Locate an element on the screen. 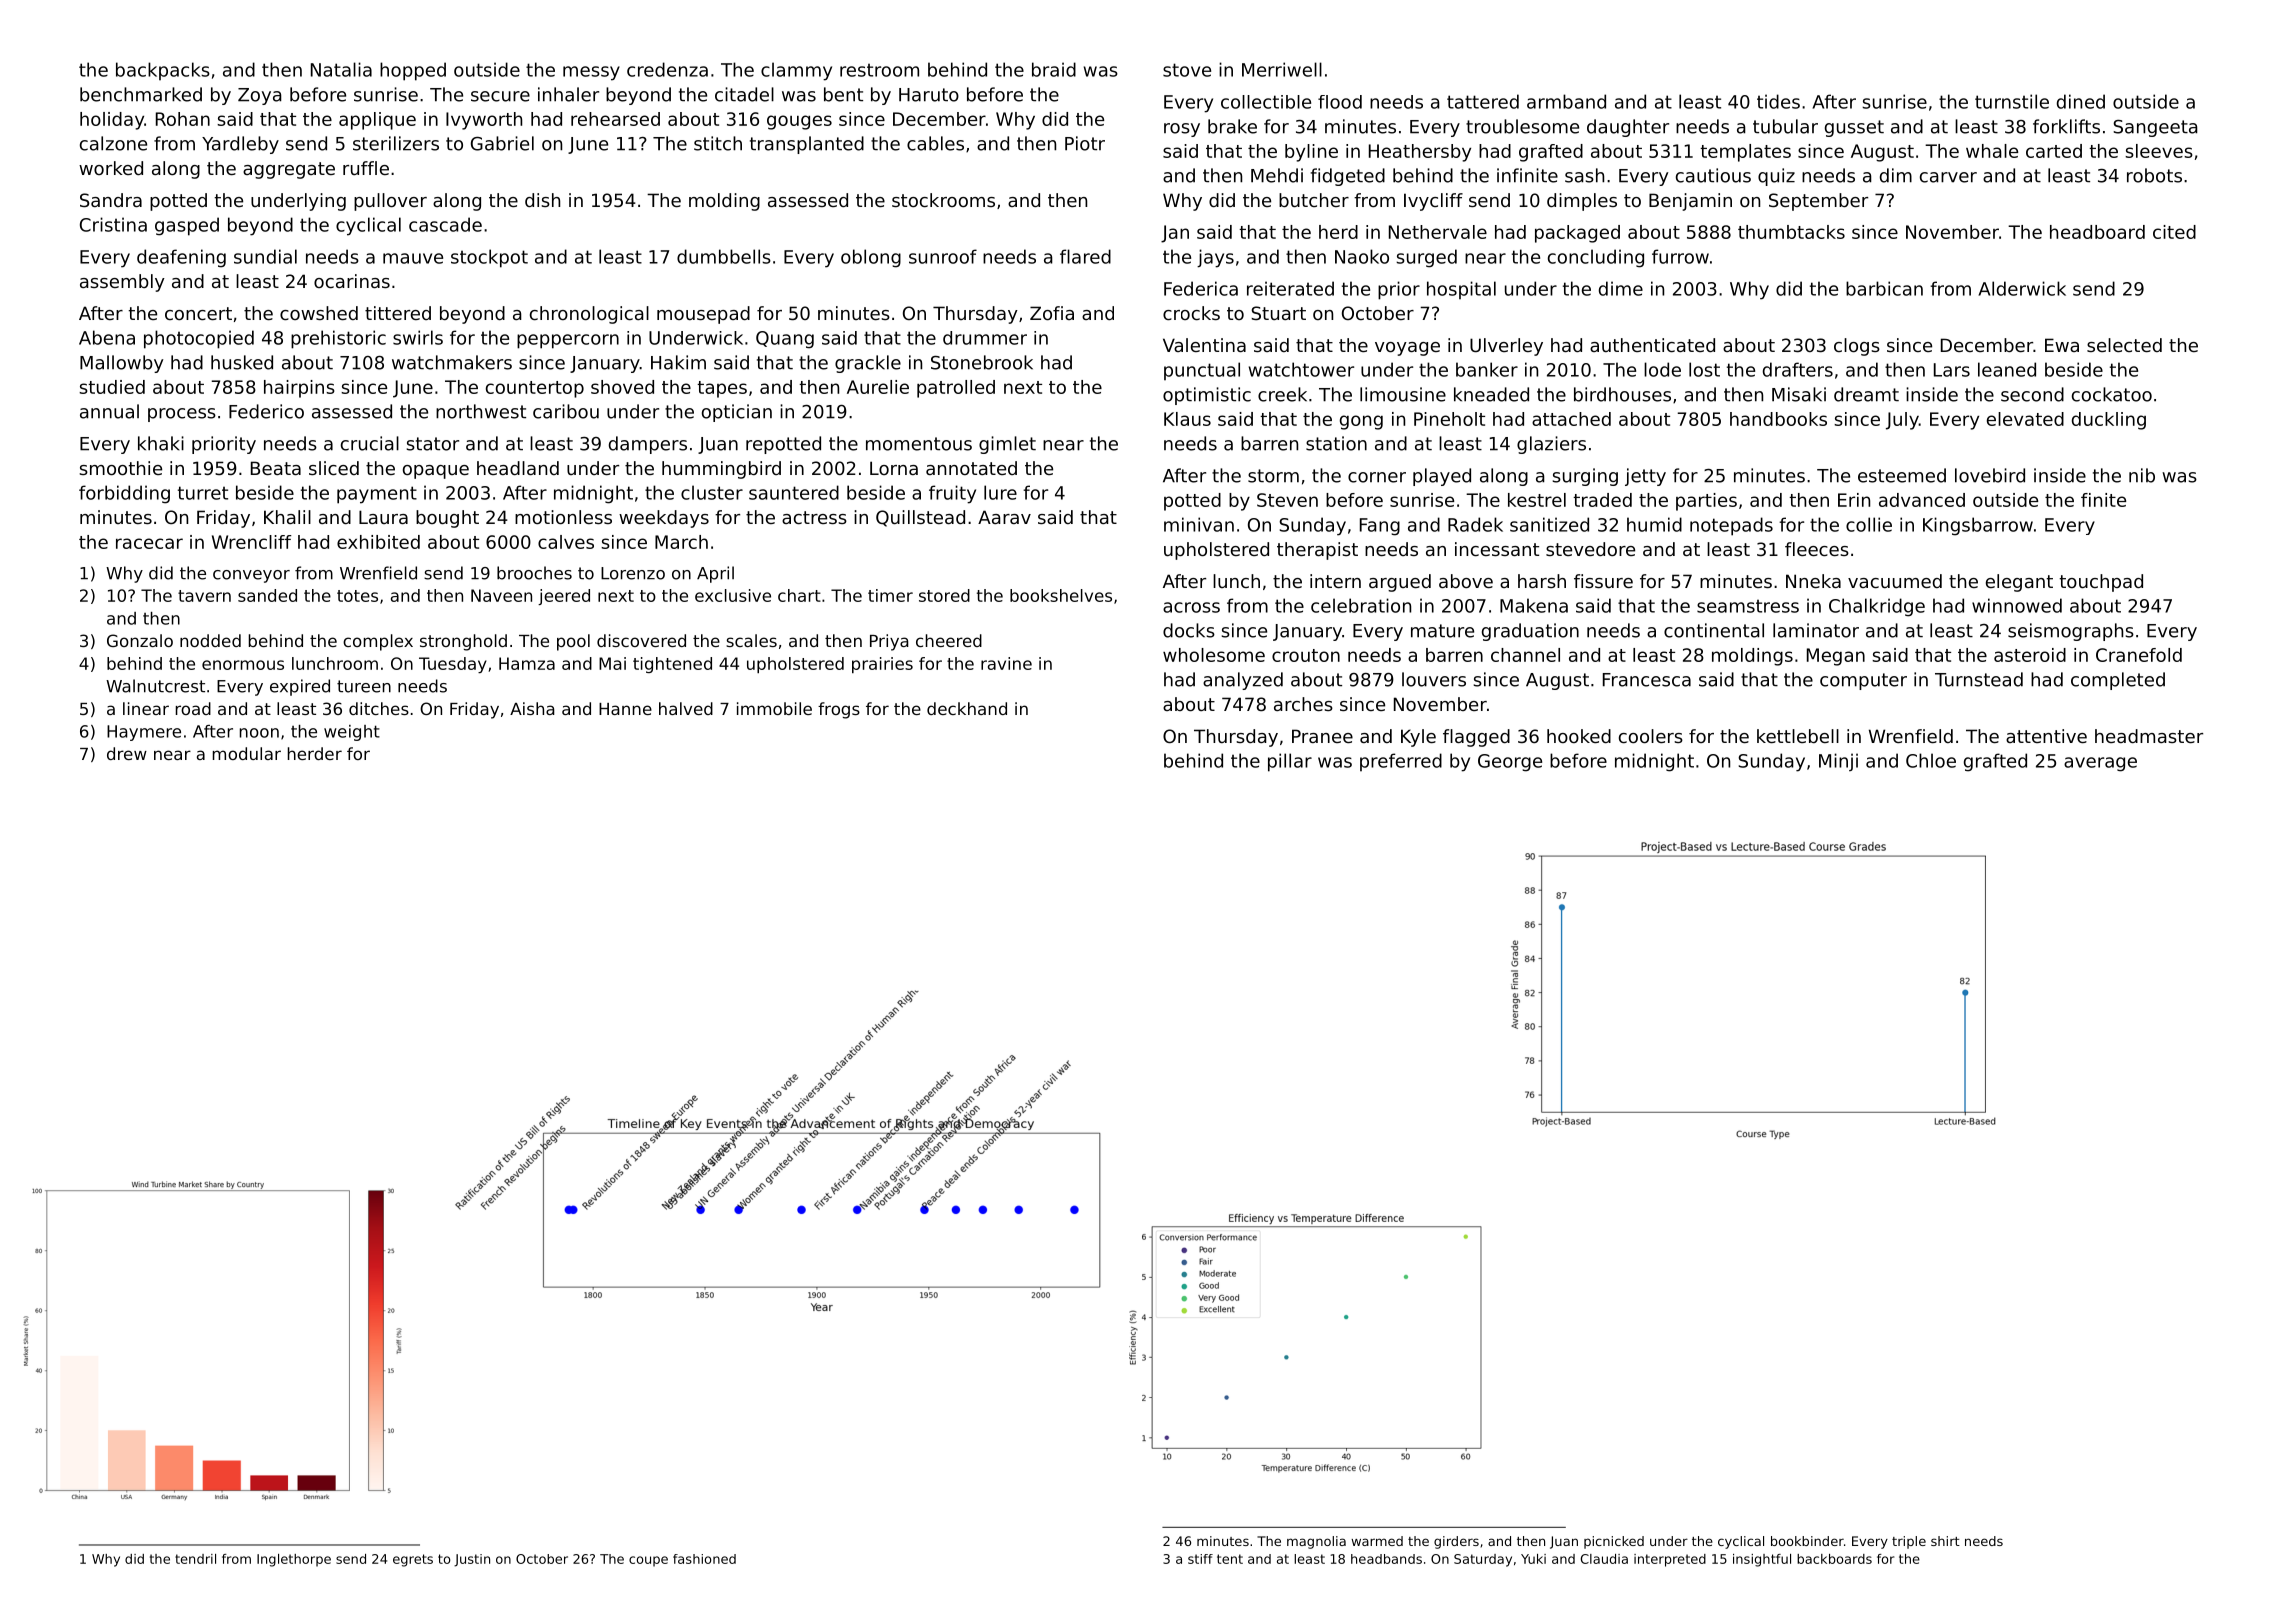 The image size is (2282, 1614). headmaster is located at coordinates (2149, 736).
